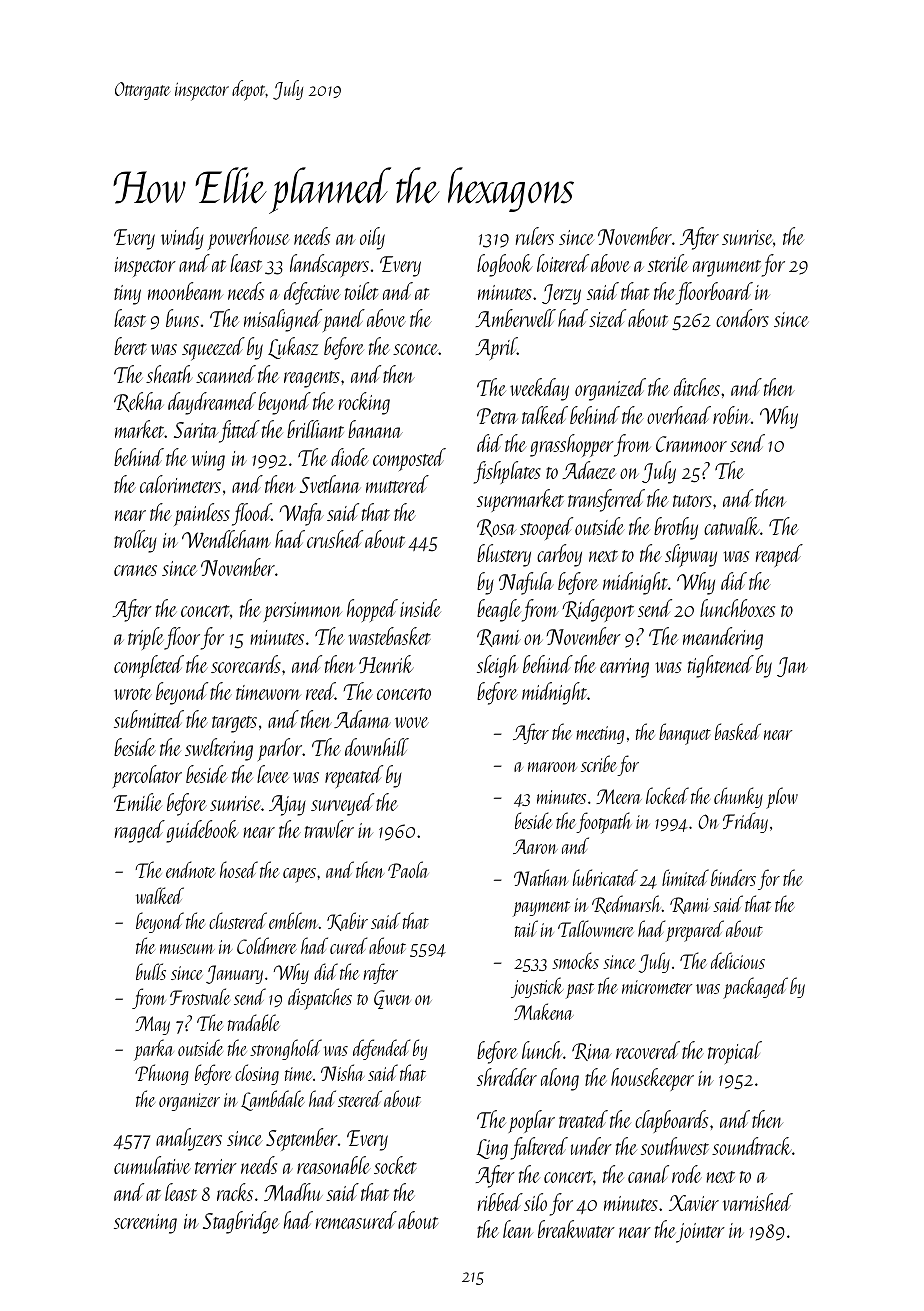 The height and width of the screenshot is (1311, 924). I want to click on targets, so click(234, 724).
